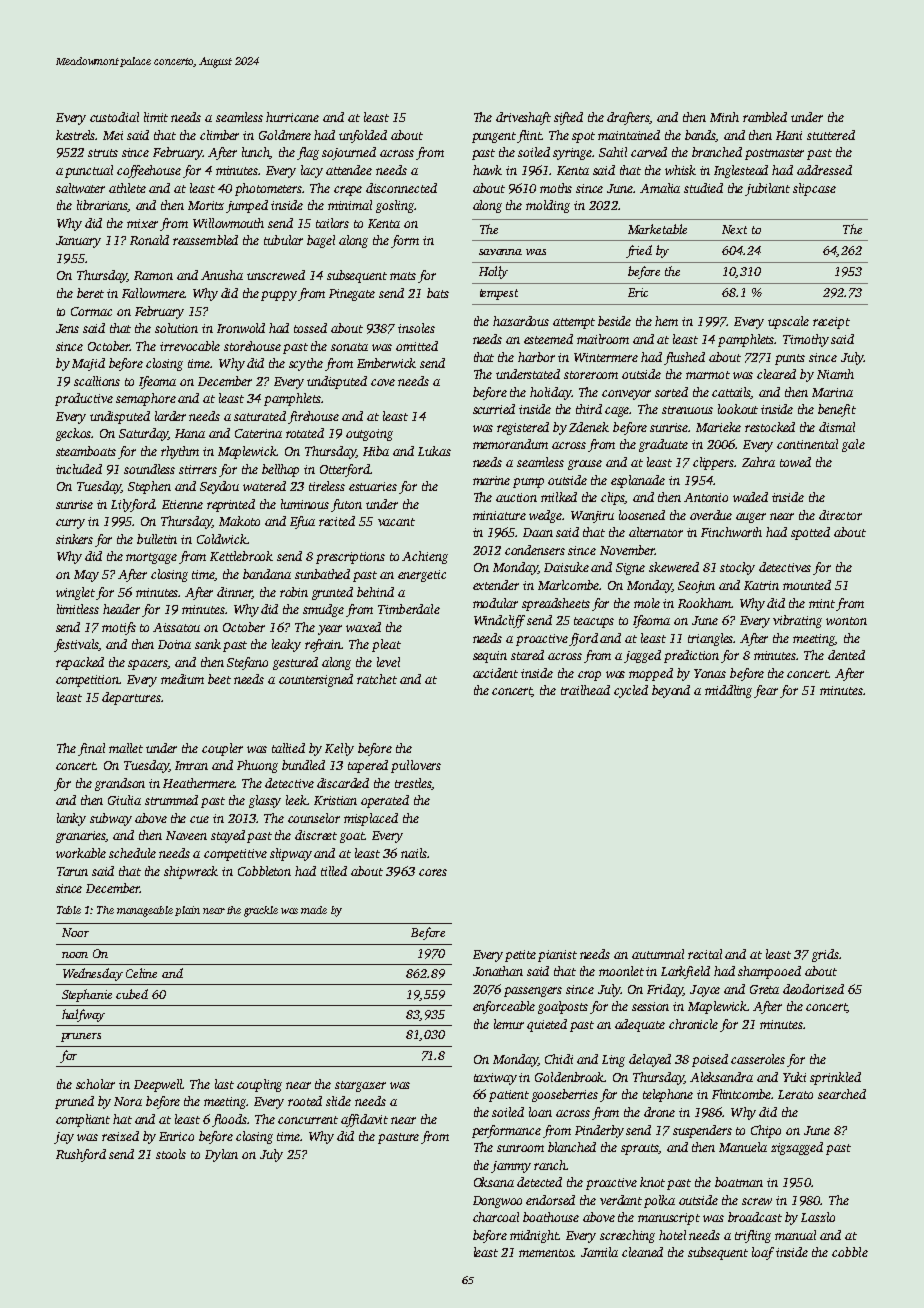  Describe the element at coordinates (704, 603) in the screenshot. I see `Rookham` at that location.
